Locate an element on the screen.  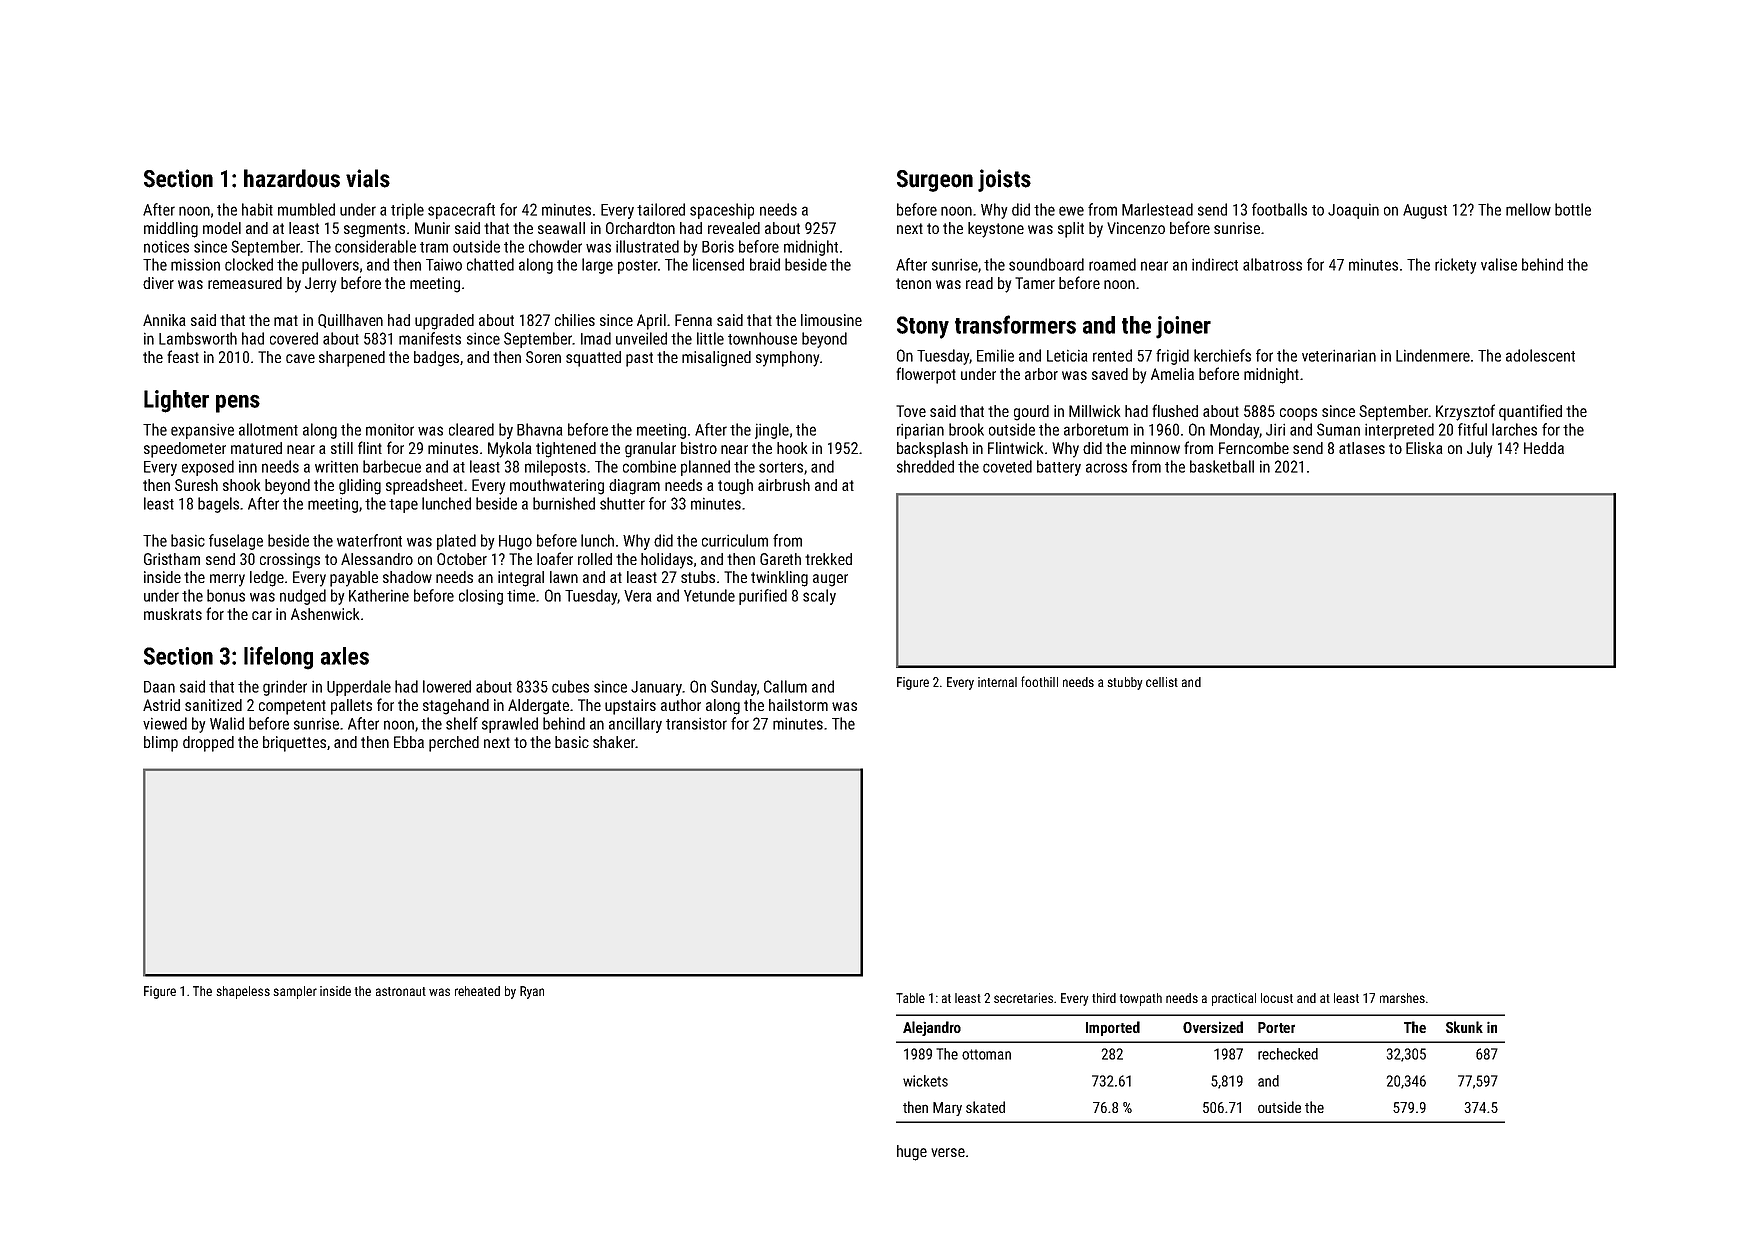
bagels is located at coordinates (218, 505).
